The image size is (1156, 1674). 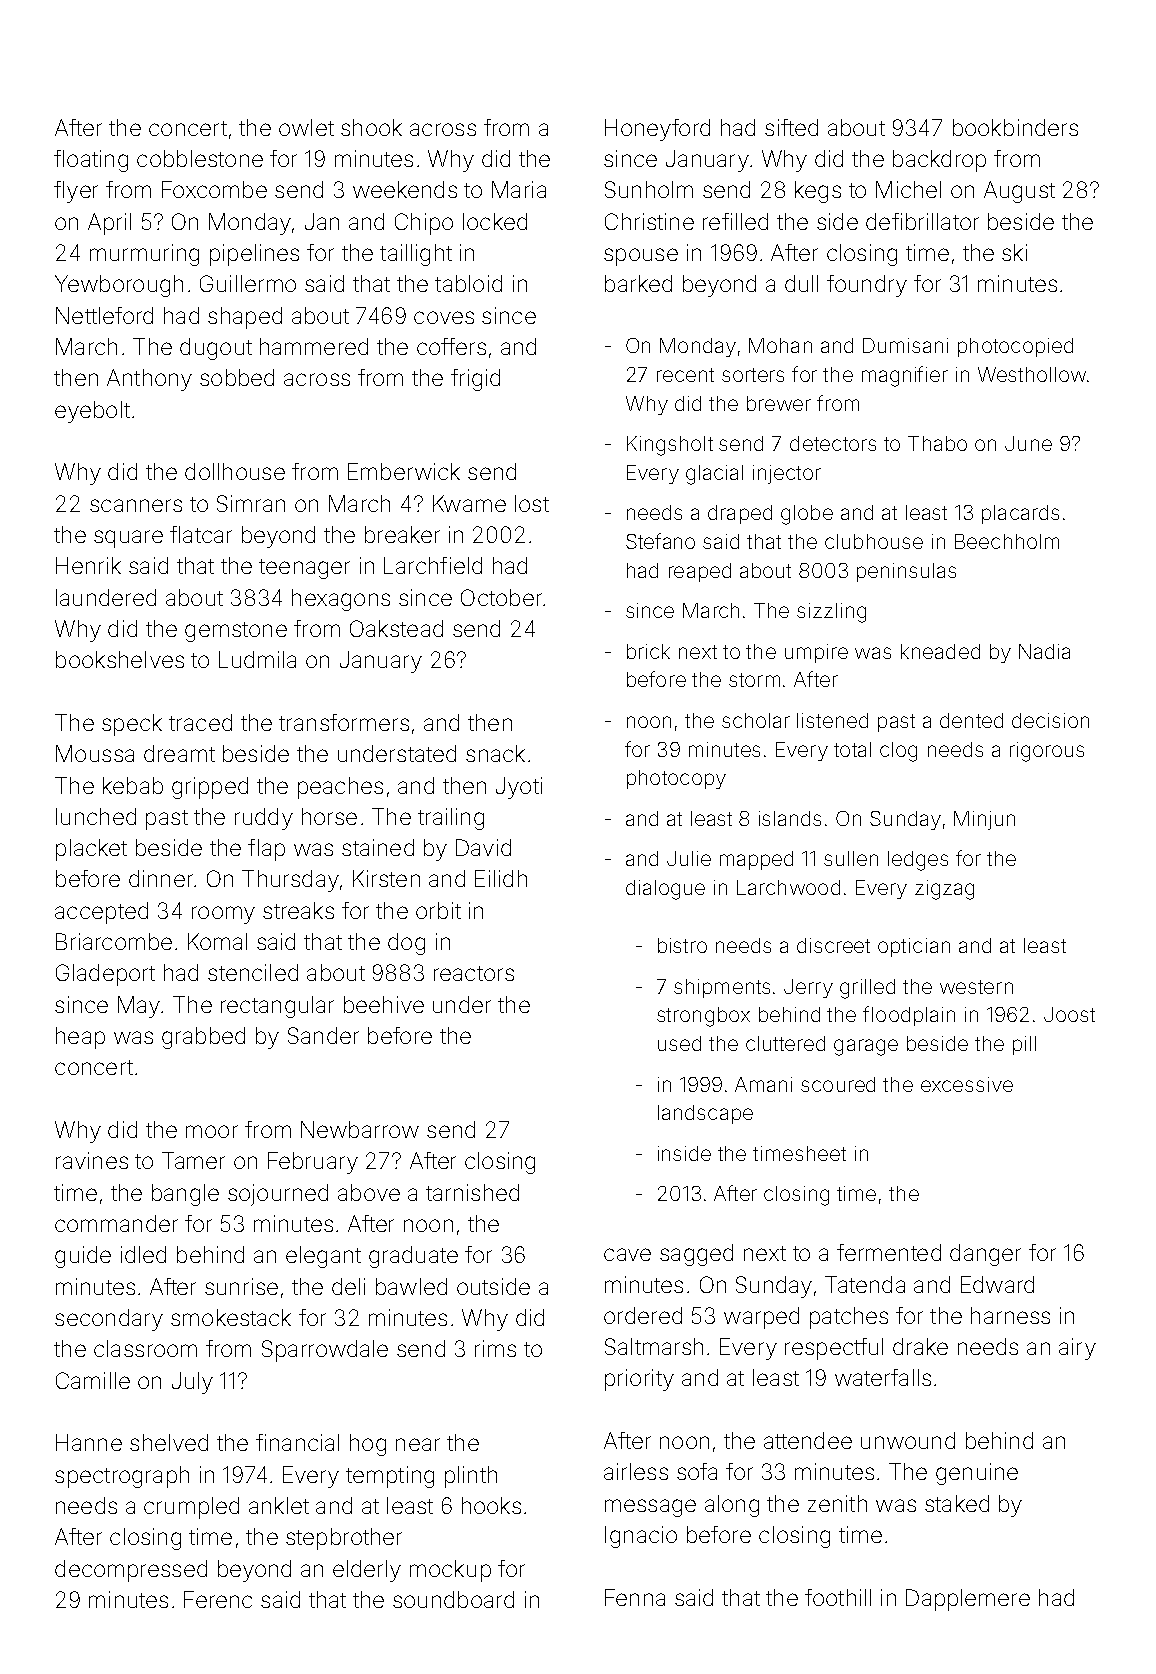 What do you see at coordinates (453, 1599) in the document?
I see `soundboard` at bounding box center [453, 1599].
